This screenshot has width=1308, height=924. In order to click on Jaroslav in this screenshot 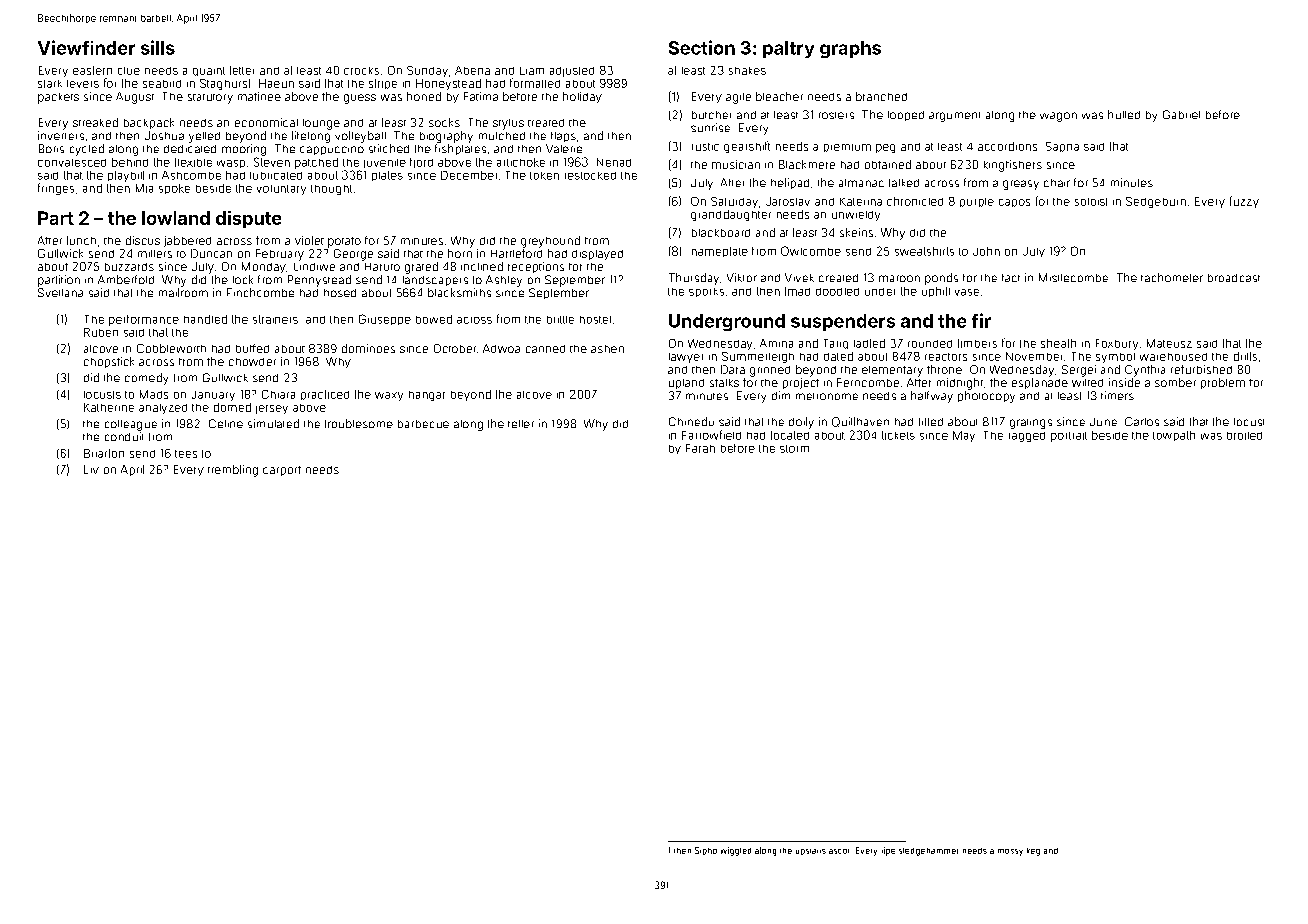, I will do `click(788, 201)`.
